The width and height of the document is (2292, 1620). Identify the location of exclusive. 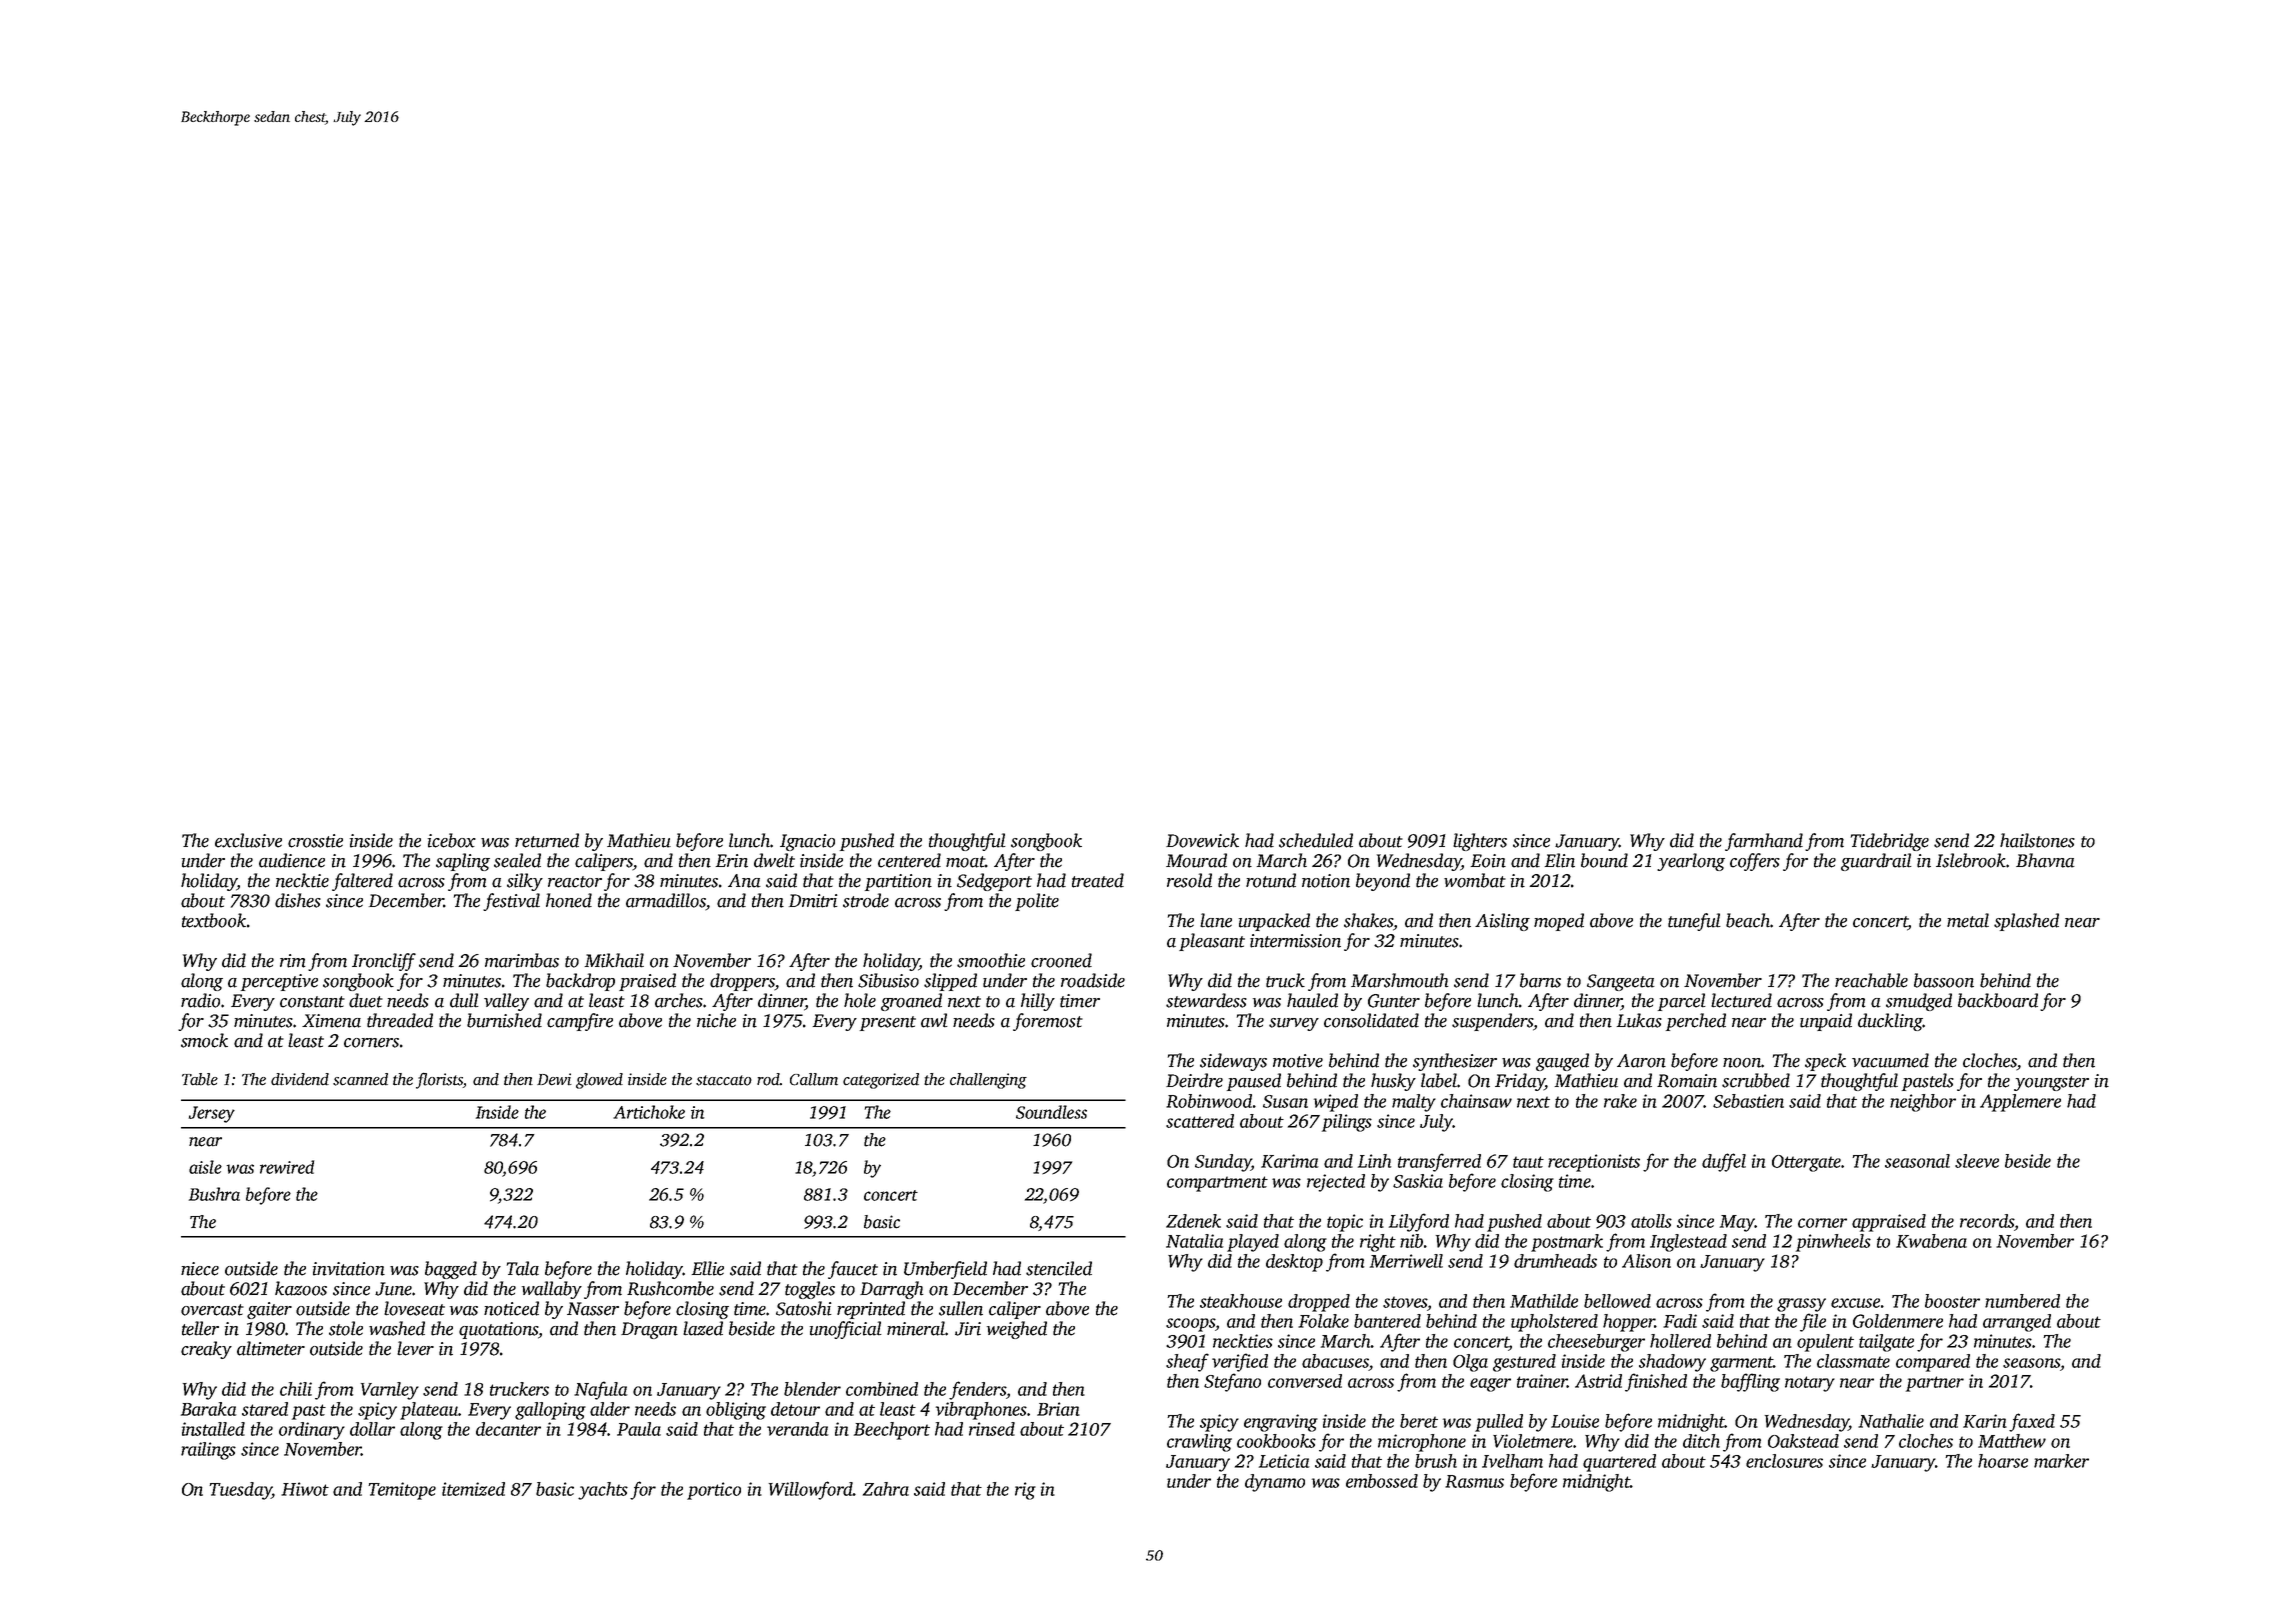
(248, 840).
